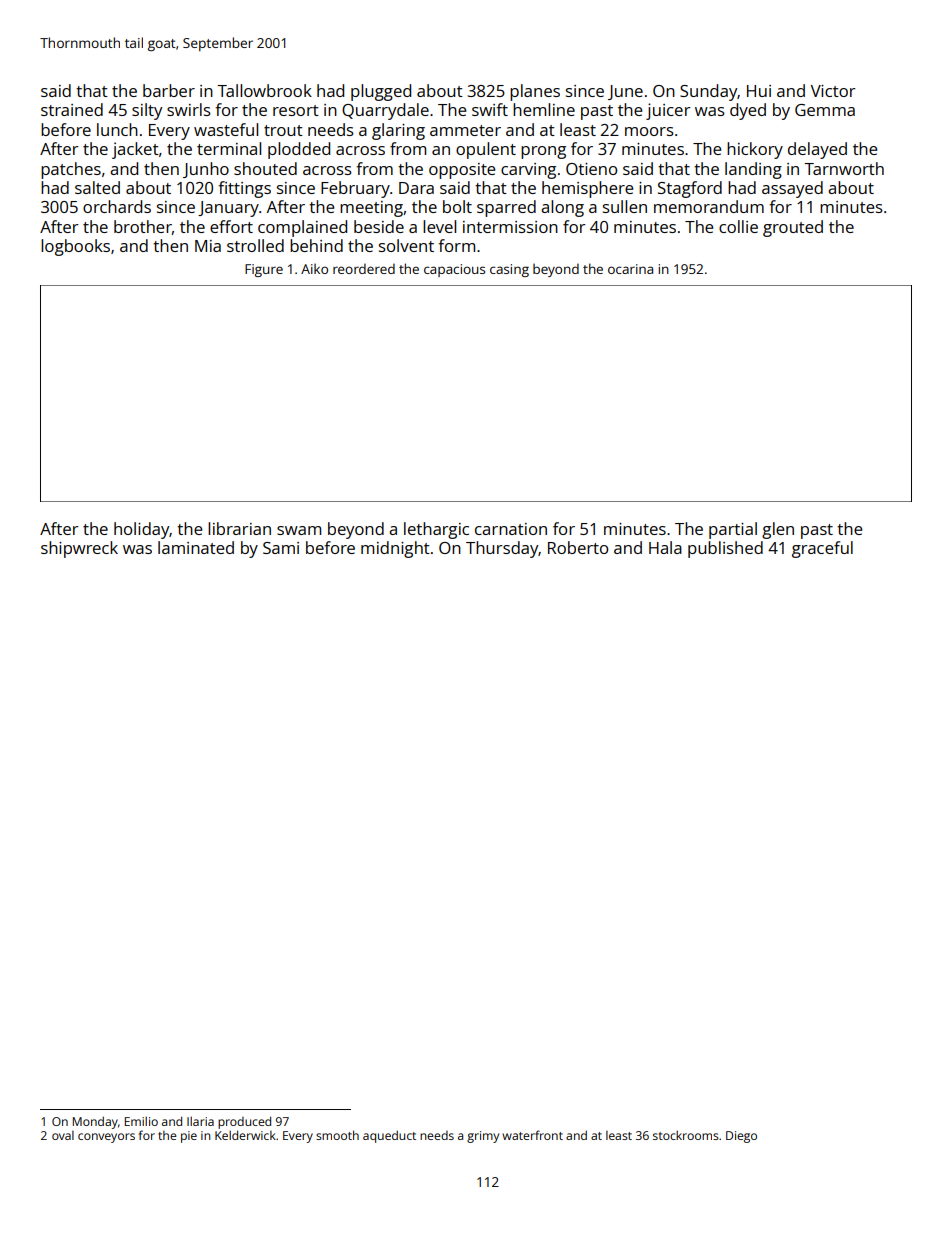  I want to click on delayed, so click(817, 150).
